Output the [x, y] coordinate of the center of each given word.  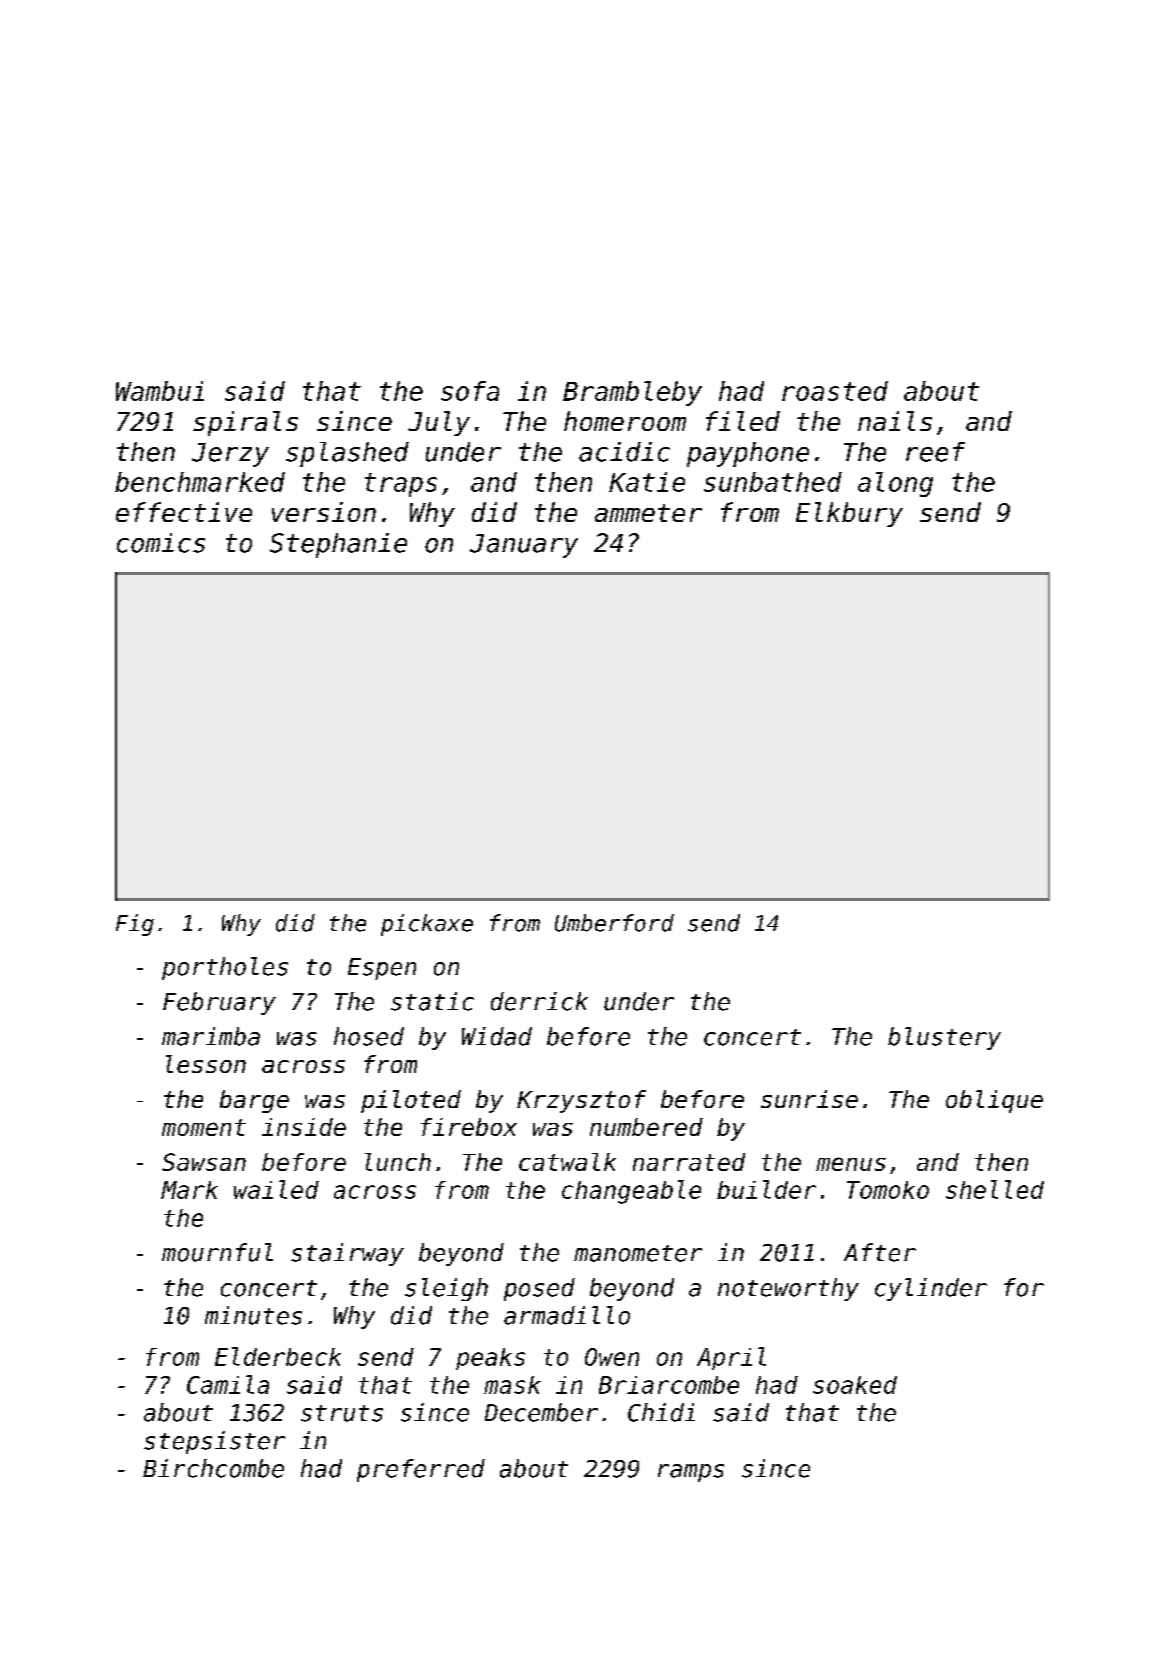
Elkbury [849, 514]
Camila [228, 1384]
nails [895, 421]
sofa [470, 391]
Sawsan [204, 1162]
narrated [689, 1162]
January [524, 546]
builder [766, 1189]
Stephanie [338, 545]
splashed [347, 454]
